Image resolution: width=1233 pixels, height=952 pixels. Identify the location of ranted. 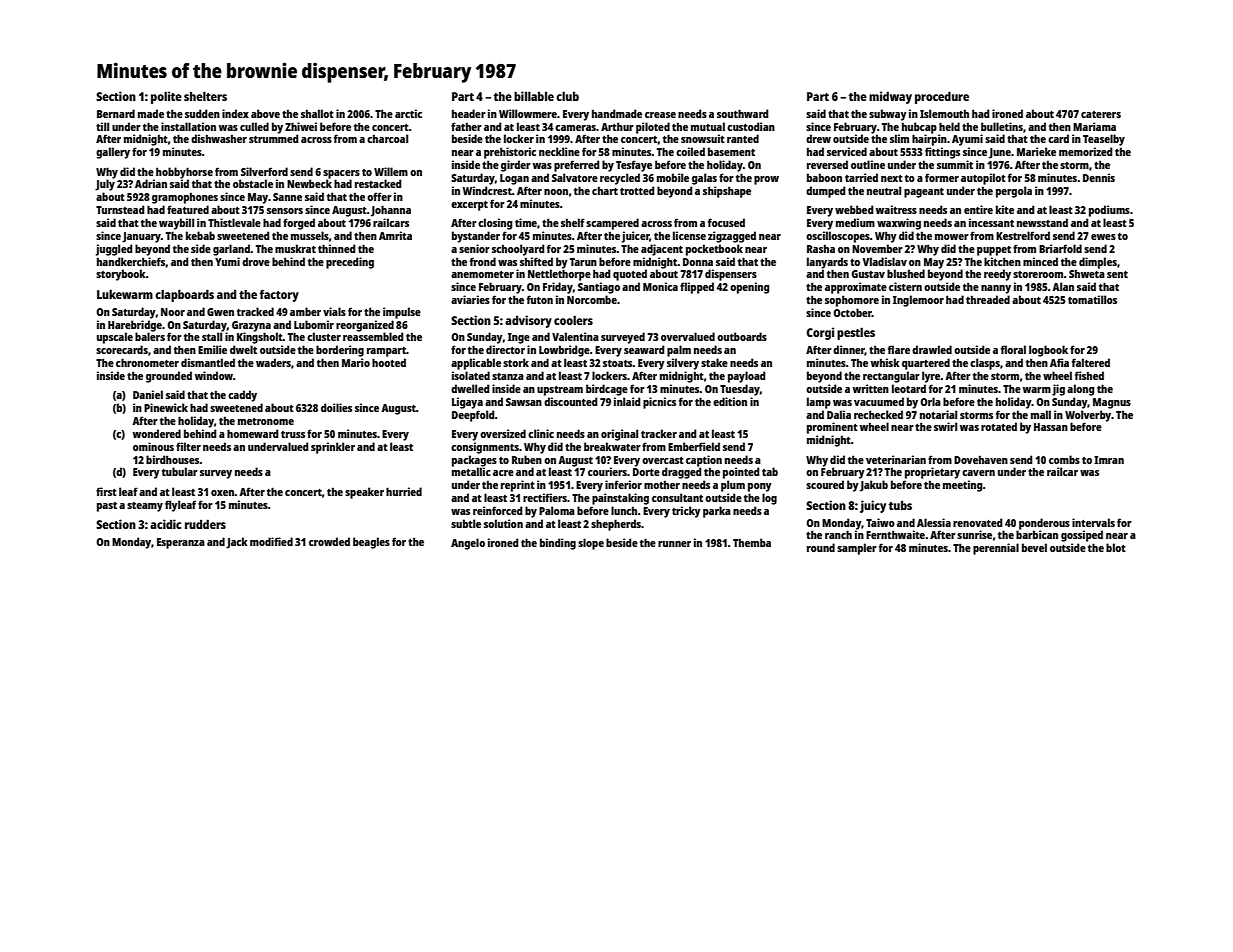
(743, 138).
